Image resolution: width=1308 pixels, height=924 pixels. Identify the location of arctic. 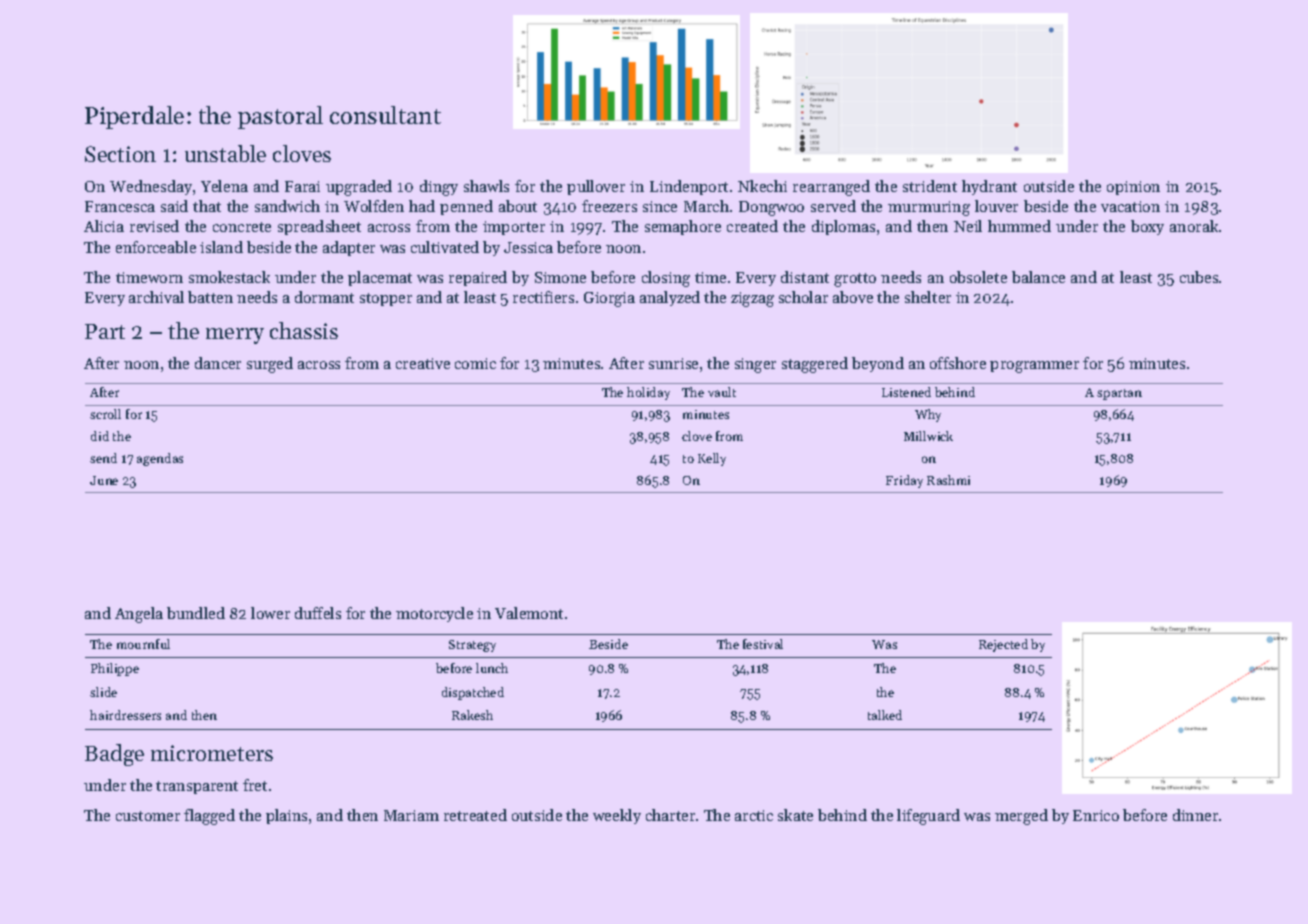
(754, 815).
